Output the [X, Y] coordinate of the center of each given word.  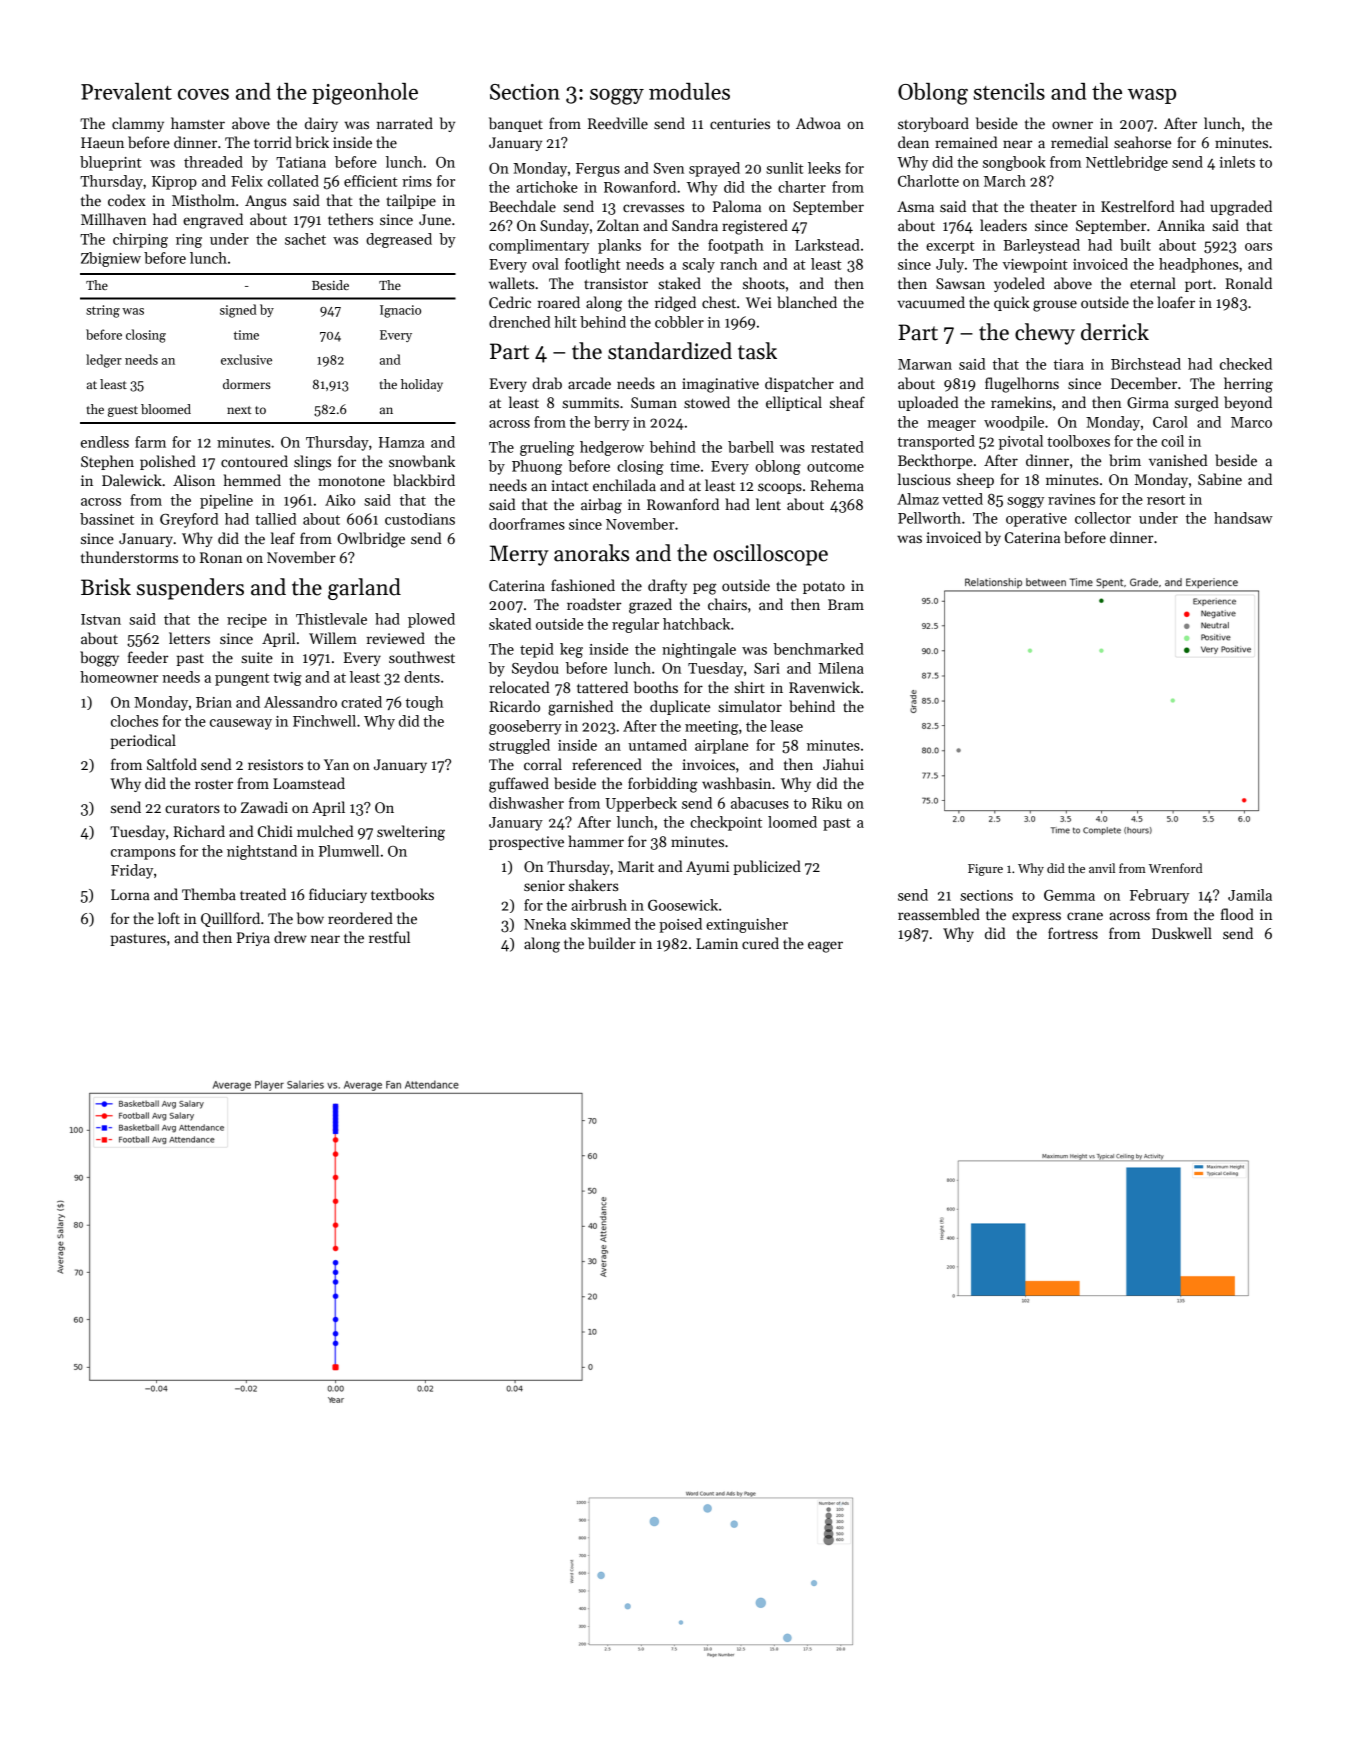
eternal [1153, 283]
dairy [321, 124]
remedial [1079, 142]
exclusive [246, 359]
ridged [675, 304]
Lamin [717, 943]
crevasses [653, 208]
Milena [841, 668]
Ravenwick [824, 687]
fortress [1073, 933]
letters [189, 638]
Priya [253, 939]
